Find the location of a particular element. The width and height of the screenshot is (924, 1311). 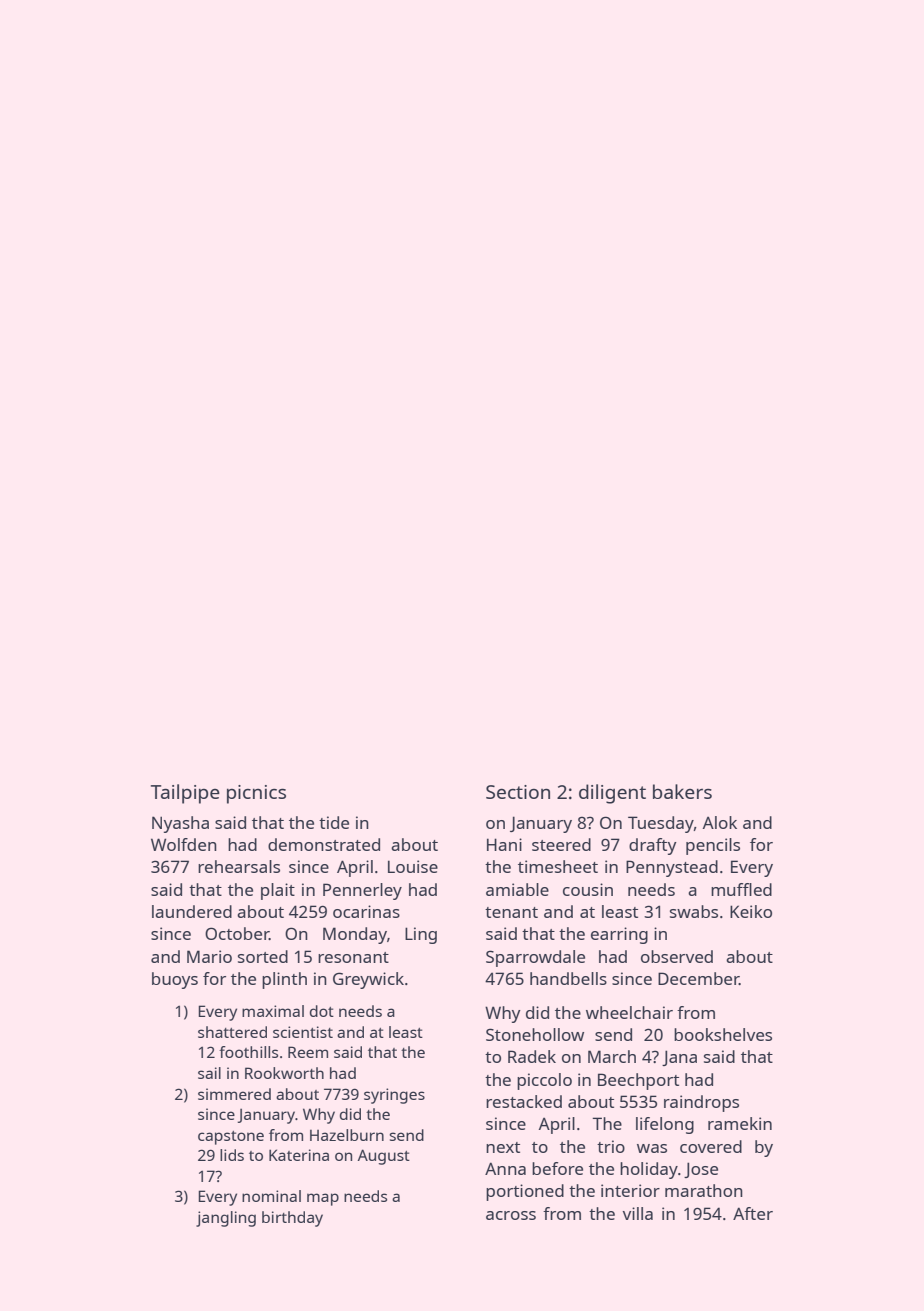

portioned is located at coordinates (525, 1192).
